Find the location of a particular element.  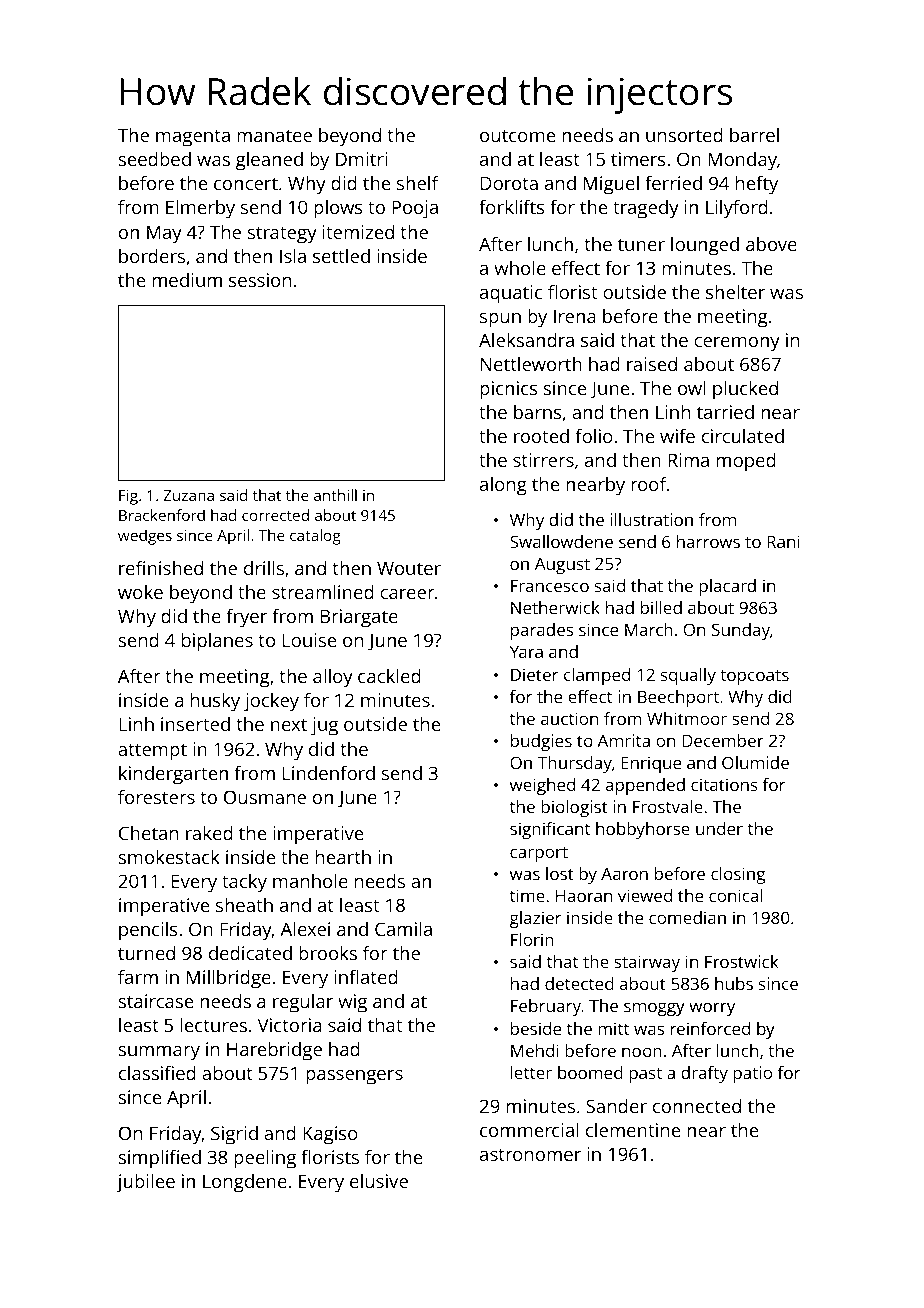

Elmerby is located at coordinates (200, 209).
